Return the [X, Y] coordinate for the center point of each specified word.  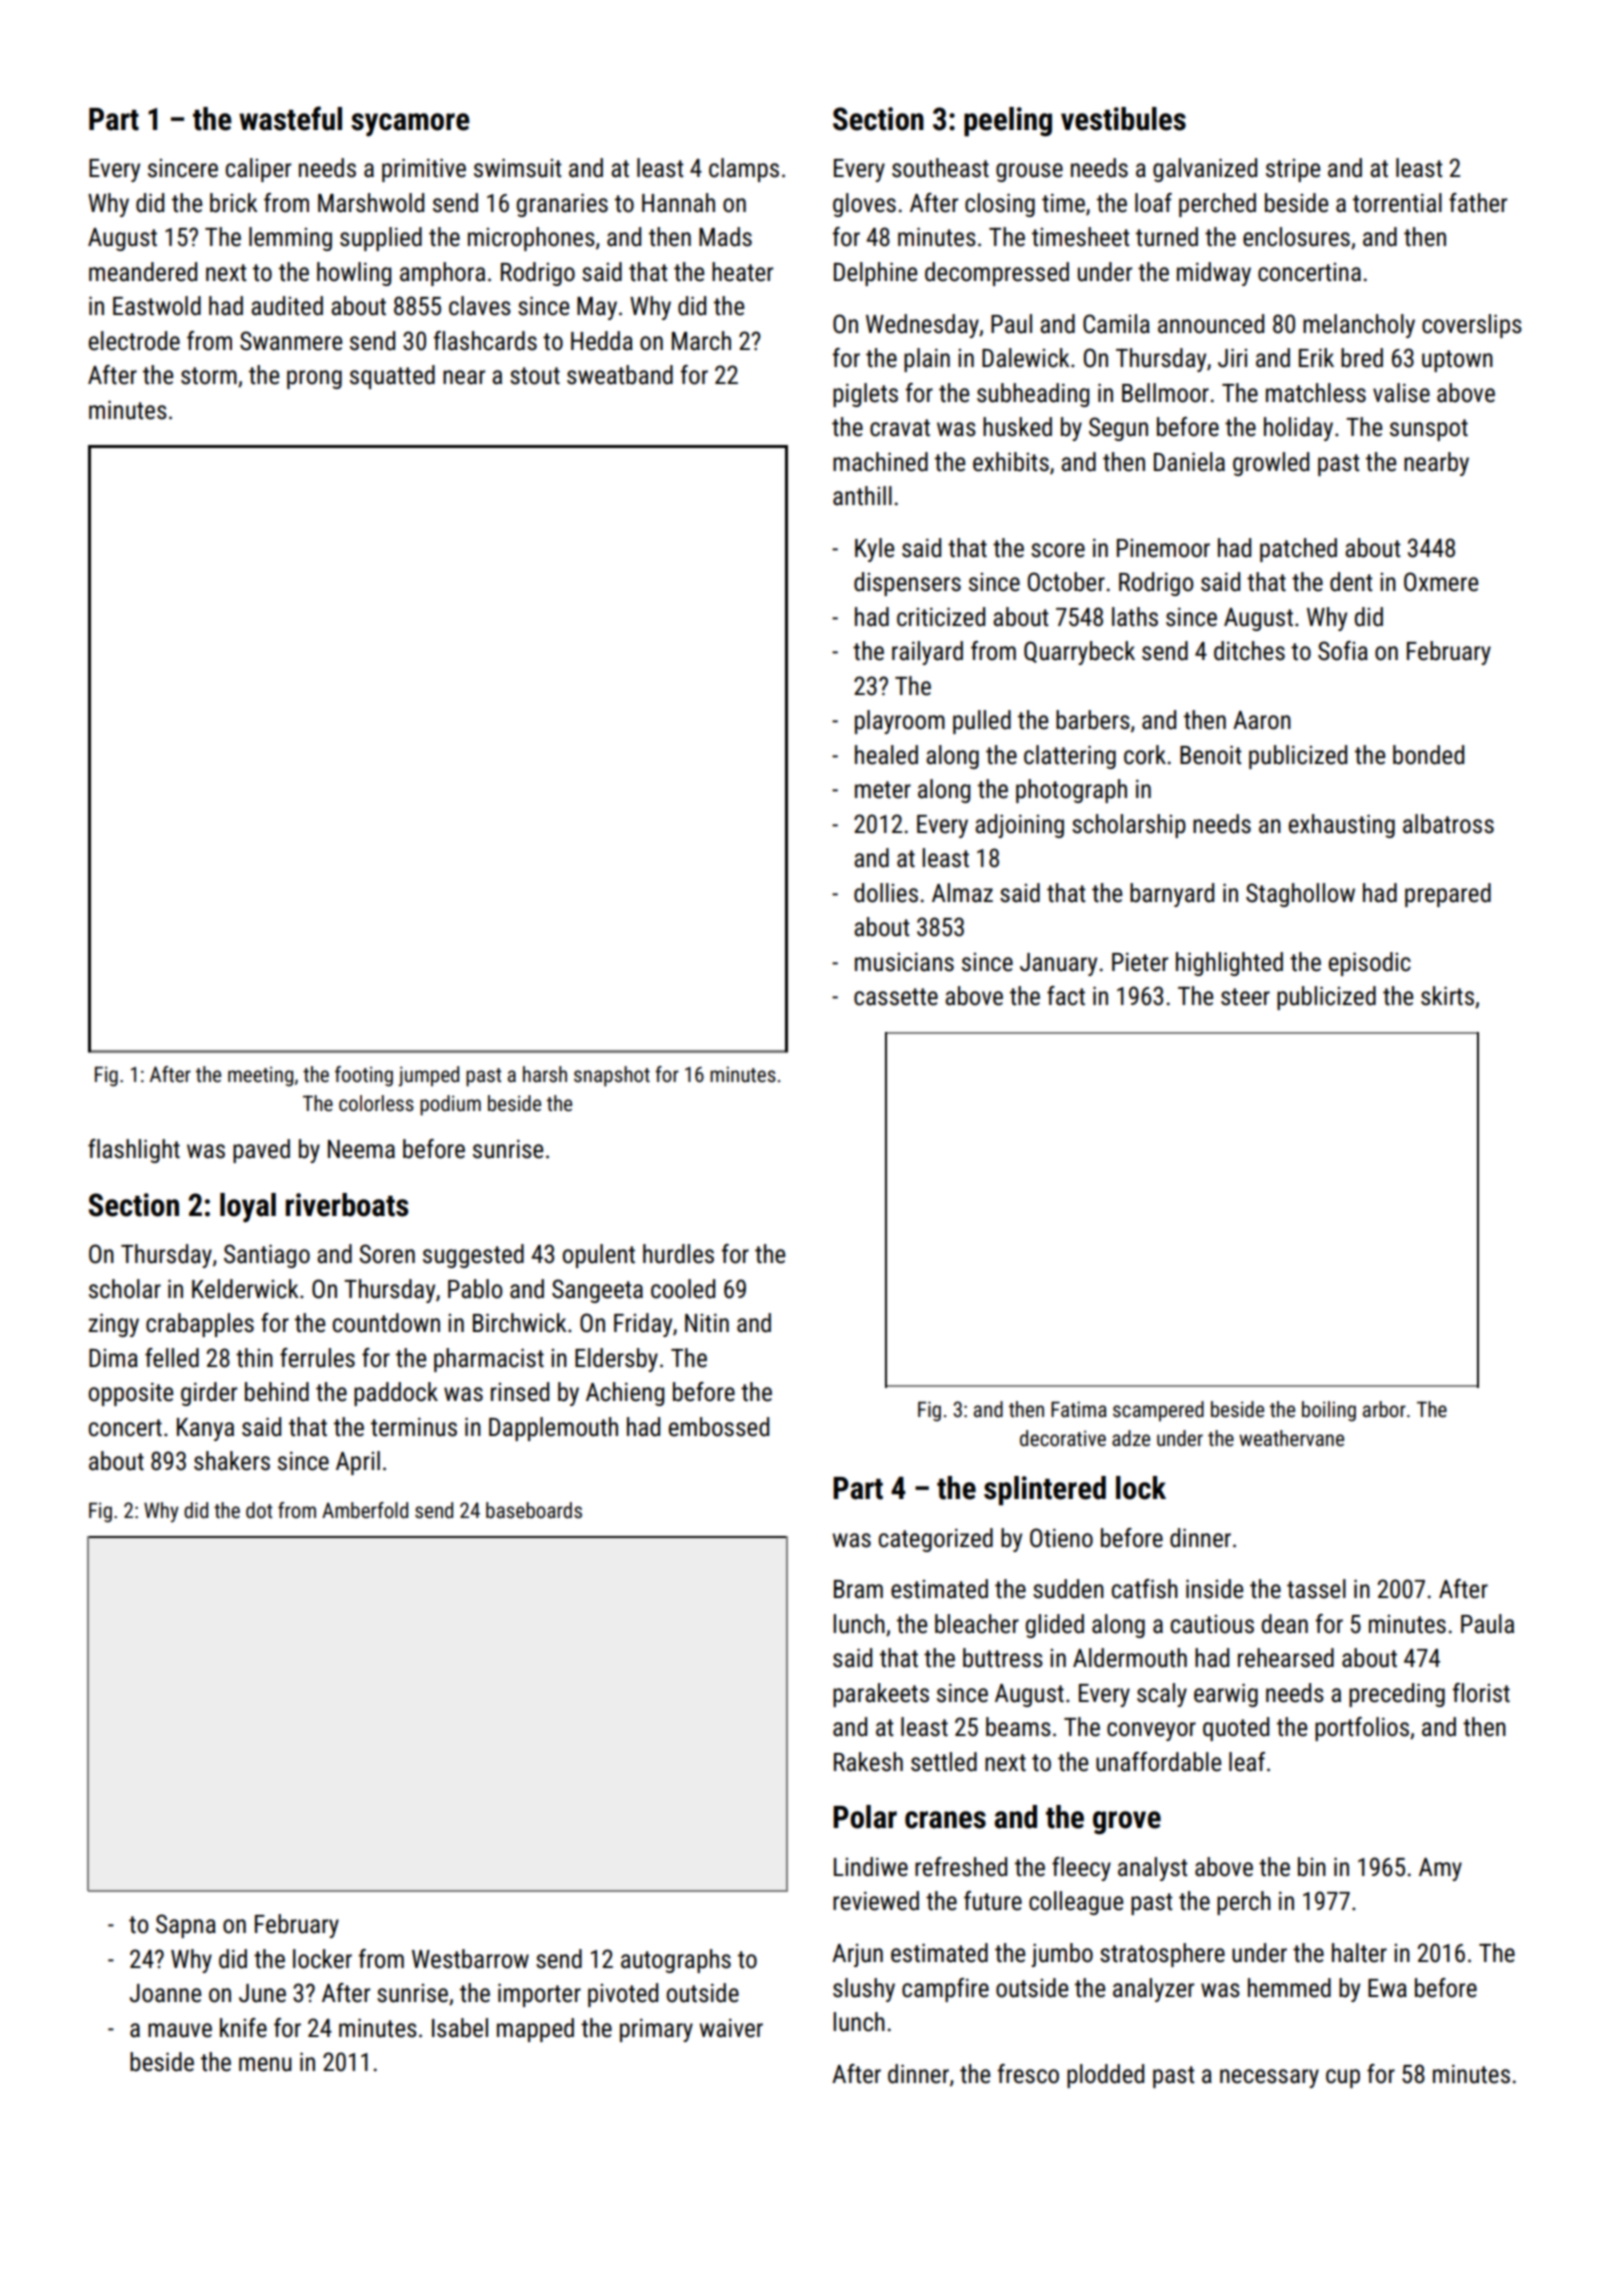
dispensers [907, 584]
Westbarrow [470, 1959]
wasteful [290, 118]
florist [1481, 1693]
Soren [387, 1254]
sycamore [410, 124]
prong [314, 379]
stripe [1293, 170]
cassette [896, 997]
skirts [1447, 996]
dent [1351, 582]
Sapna [186, 1926]
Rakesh [868, 1762]
